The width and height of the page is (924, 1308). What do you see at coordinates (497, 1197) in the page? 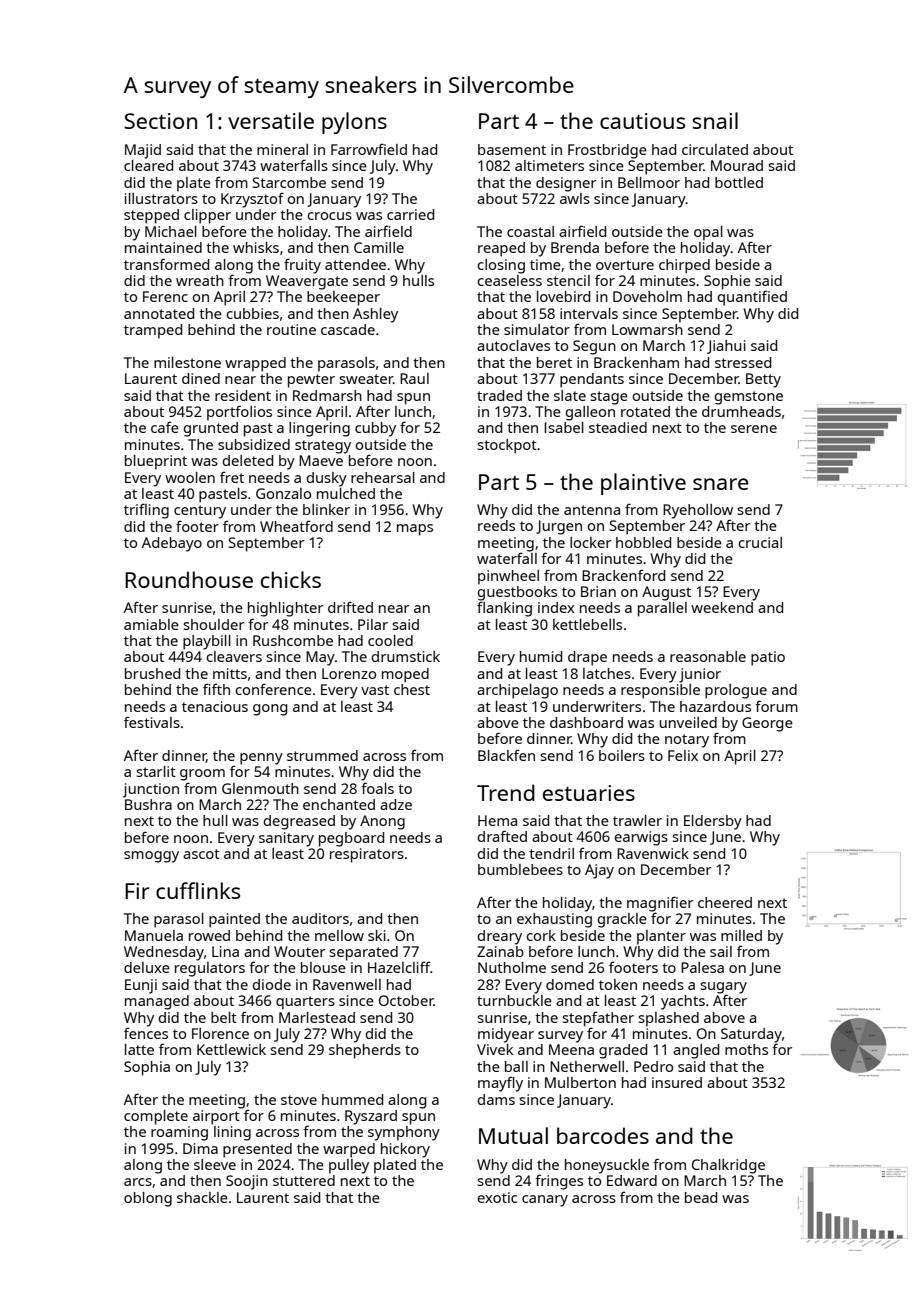
I see `exotic` at bounding box center [497, 1197].
